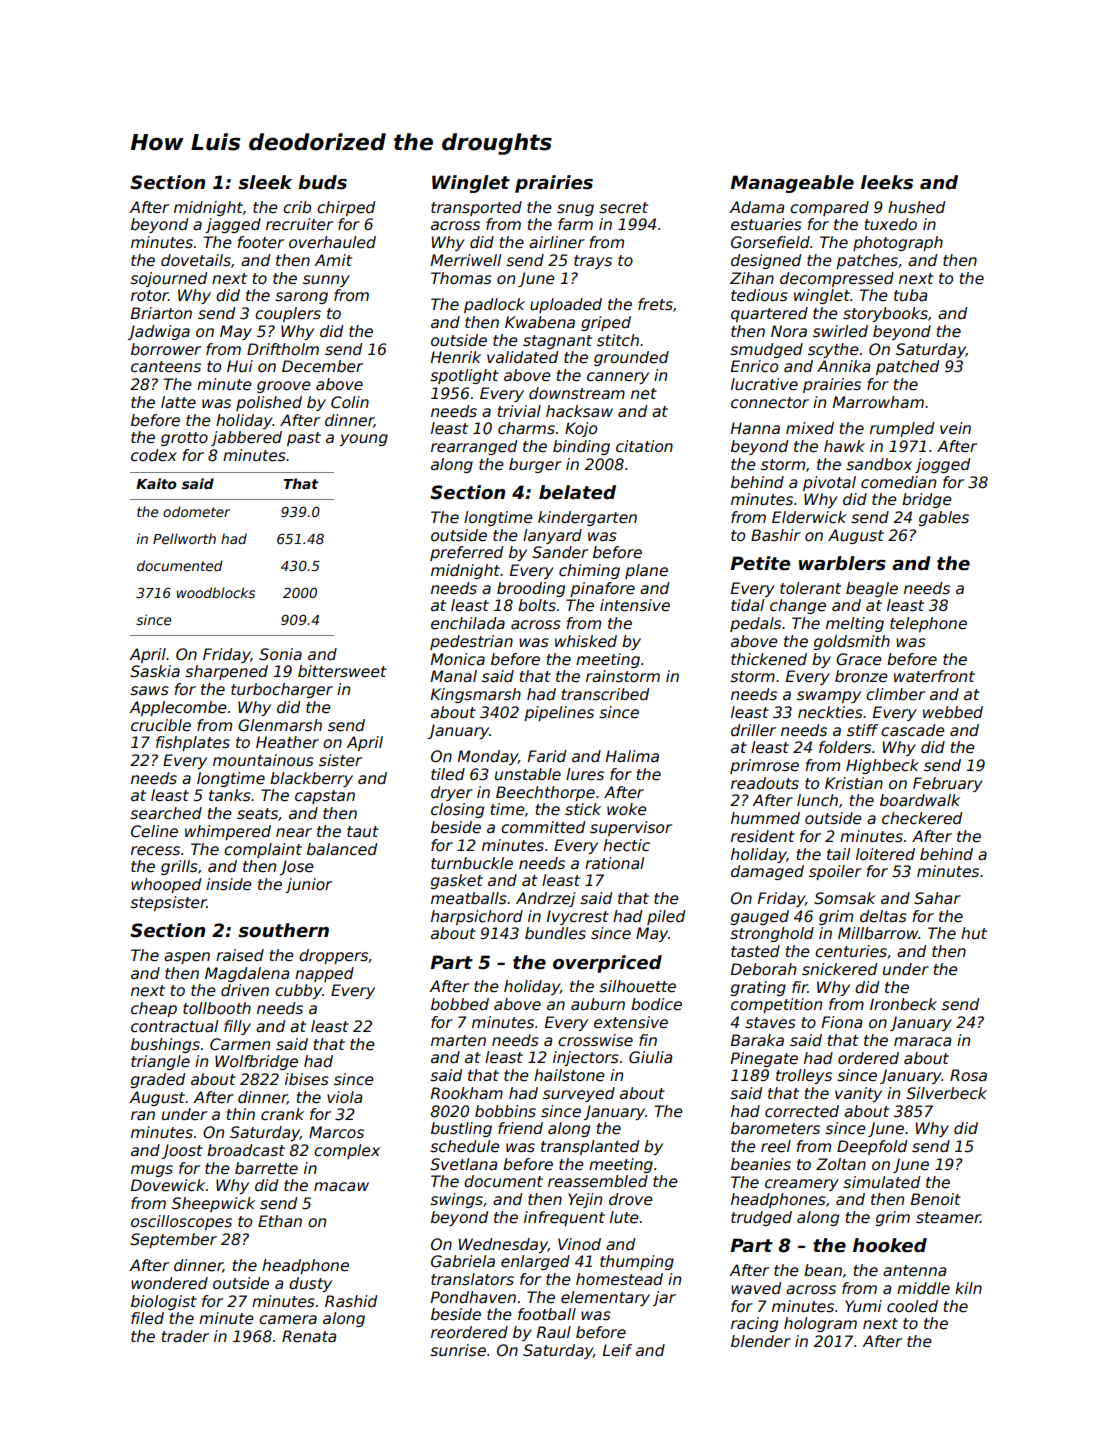 The width and height of the screenshot is (1120, 1449). I want to click on trader, so click(185, 1336).
